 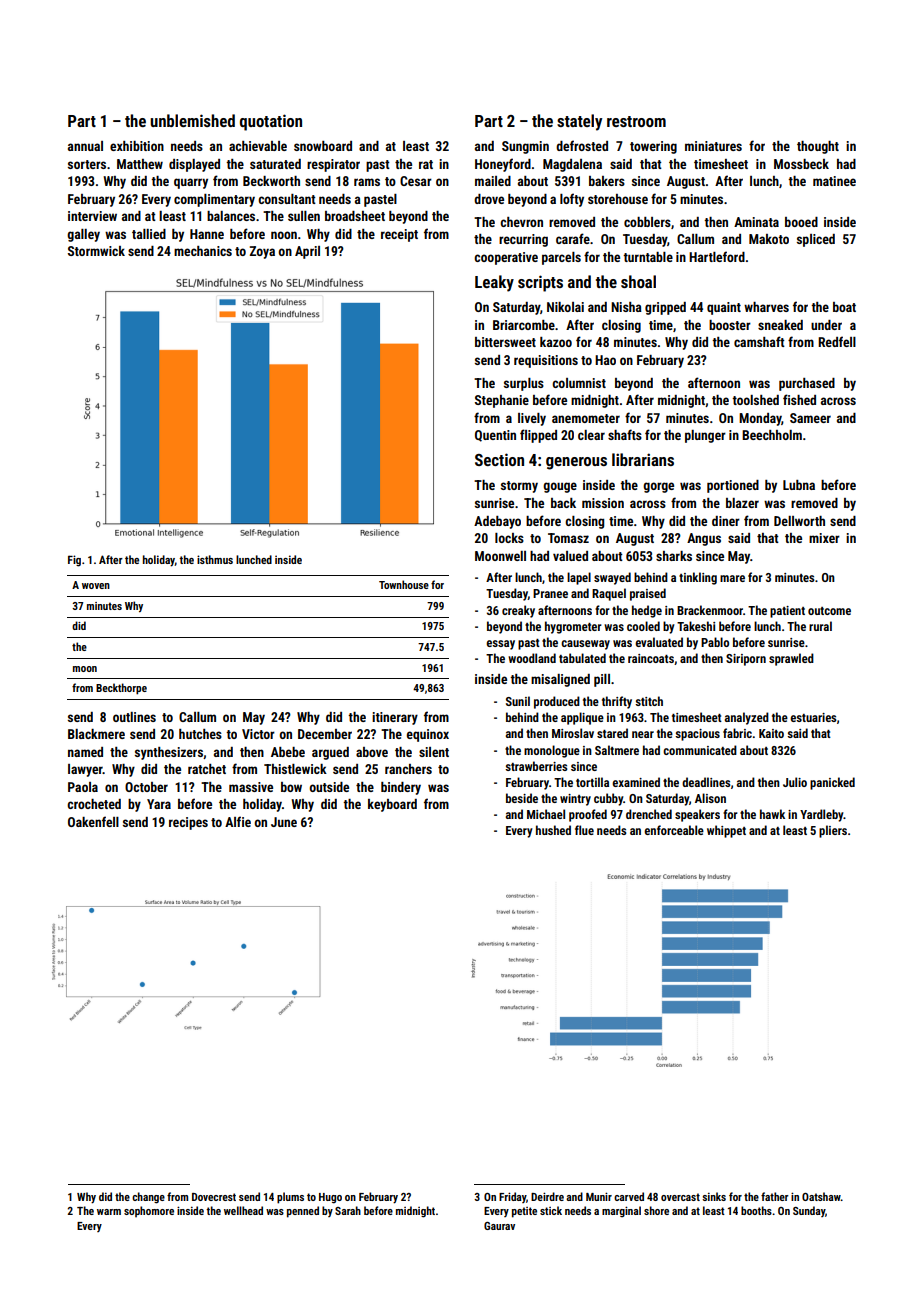 What do you see at coordinates (192, 120) in the screenshot?
I see `unblemished` at bounding box center [192, 120].
